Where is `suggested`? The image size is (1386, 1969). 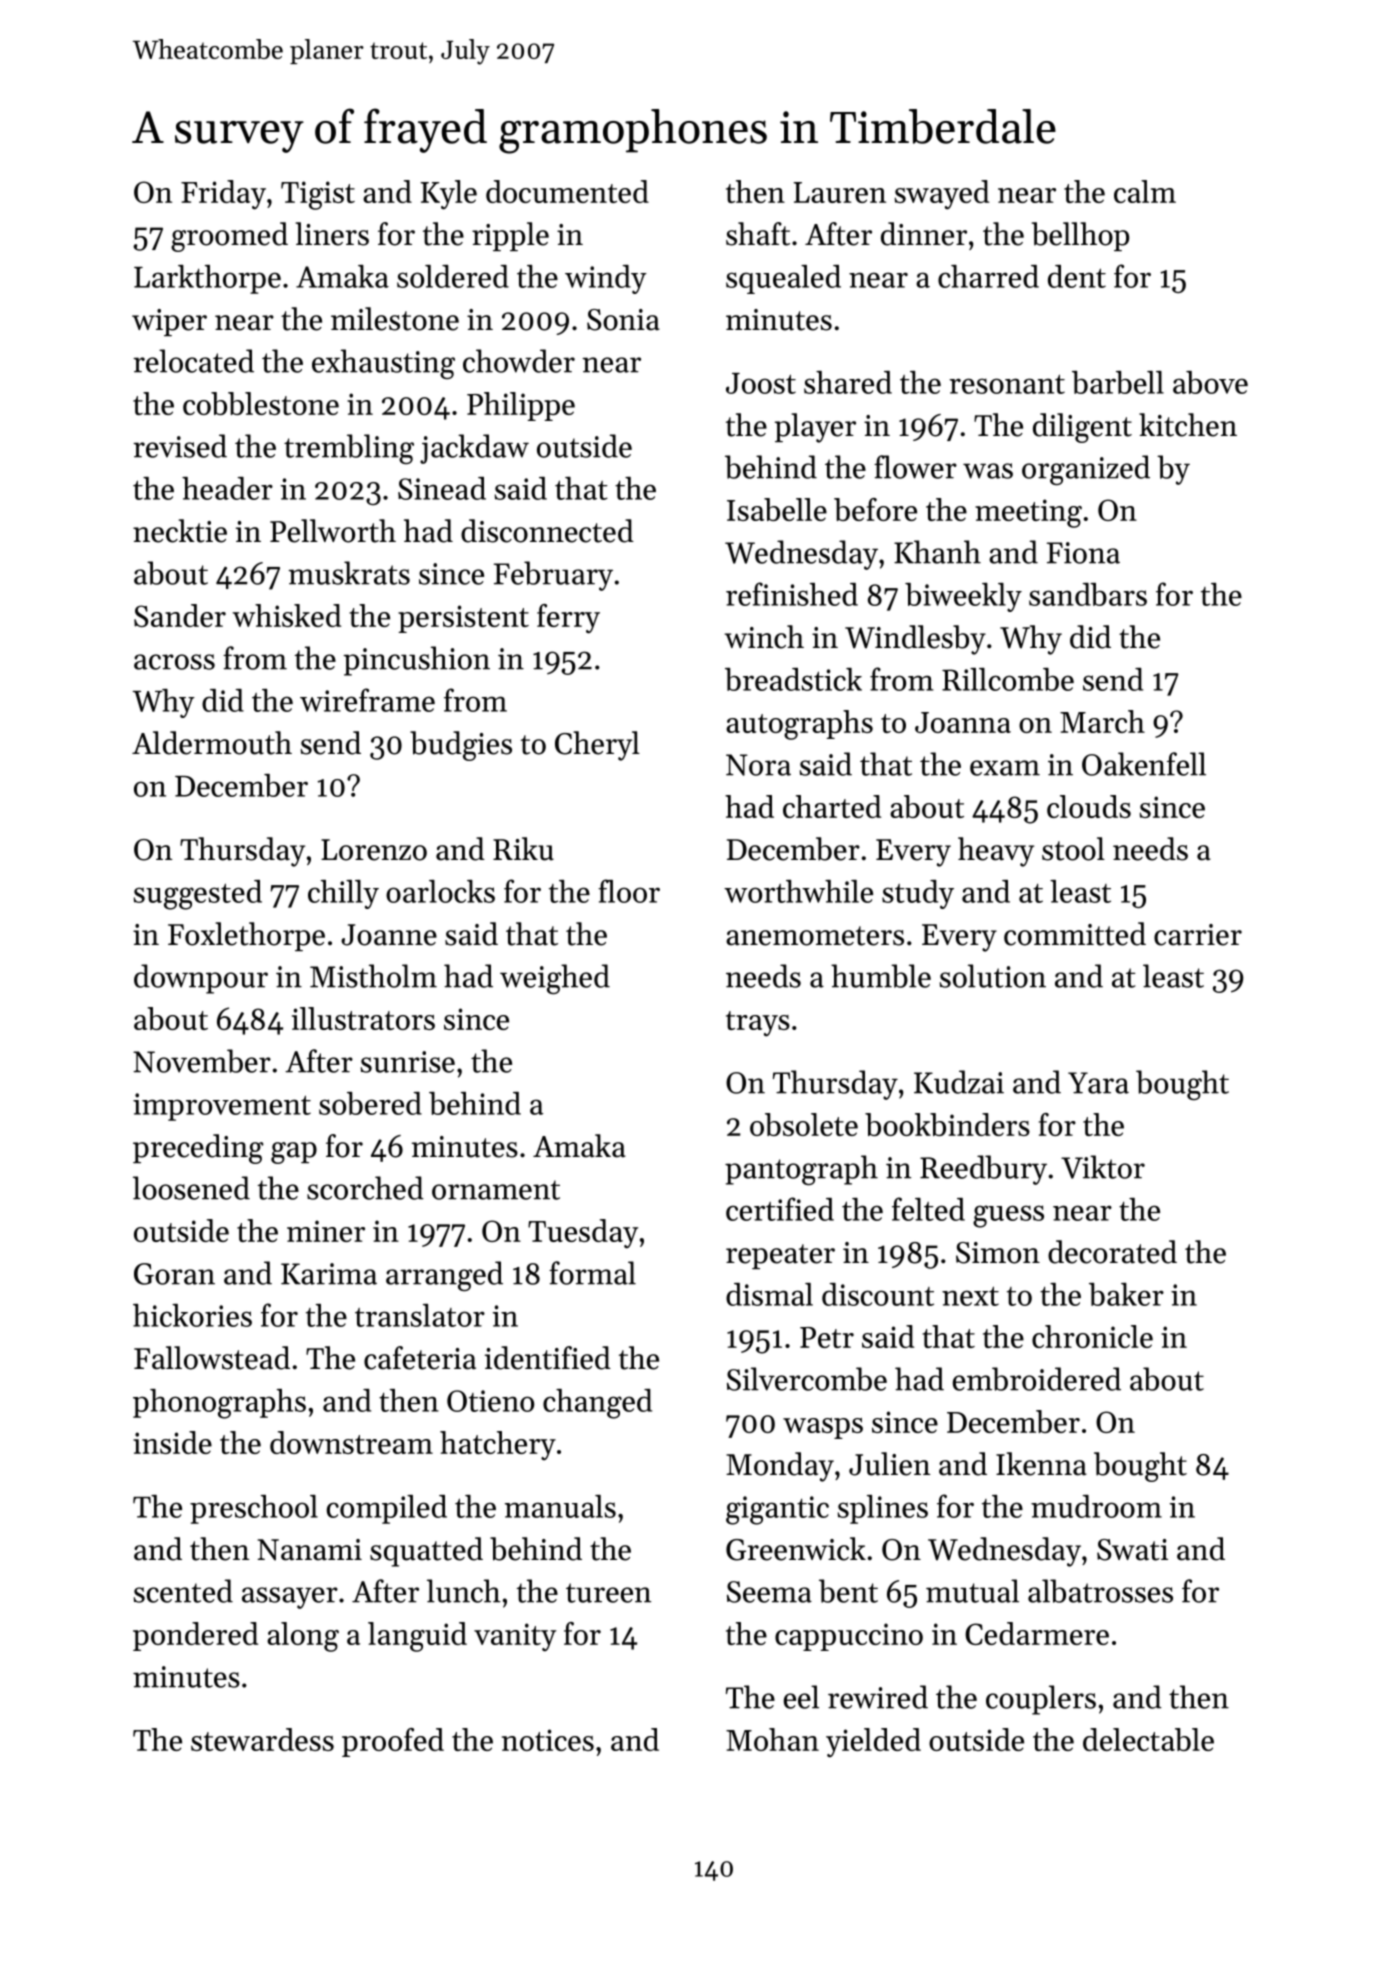
suggested is located at coordinates (198, 895).
